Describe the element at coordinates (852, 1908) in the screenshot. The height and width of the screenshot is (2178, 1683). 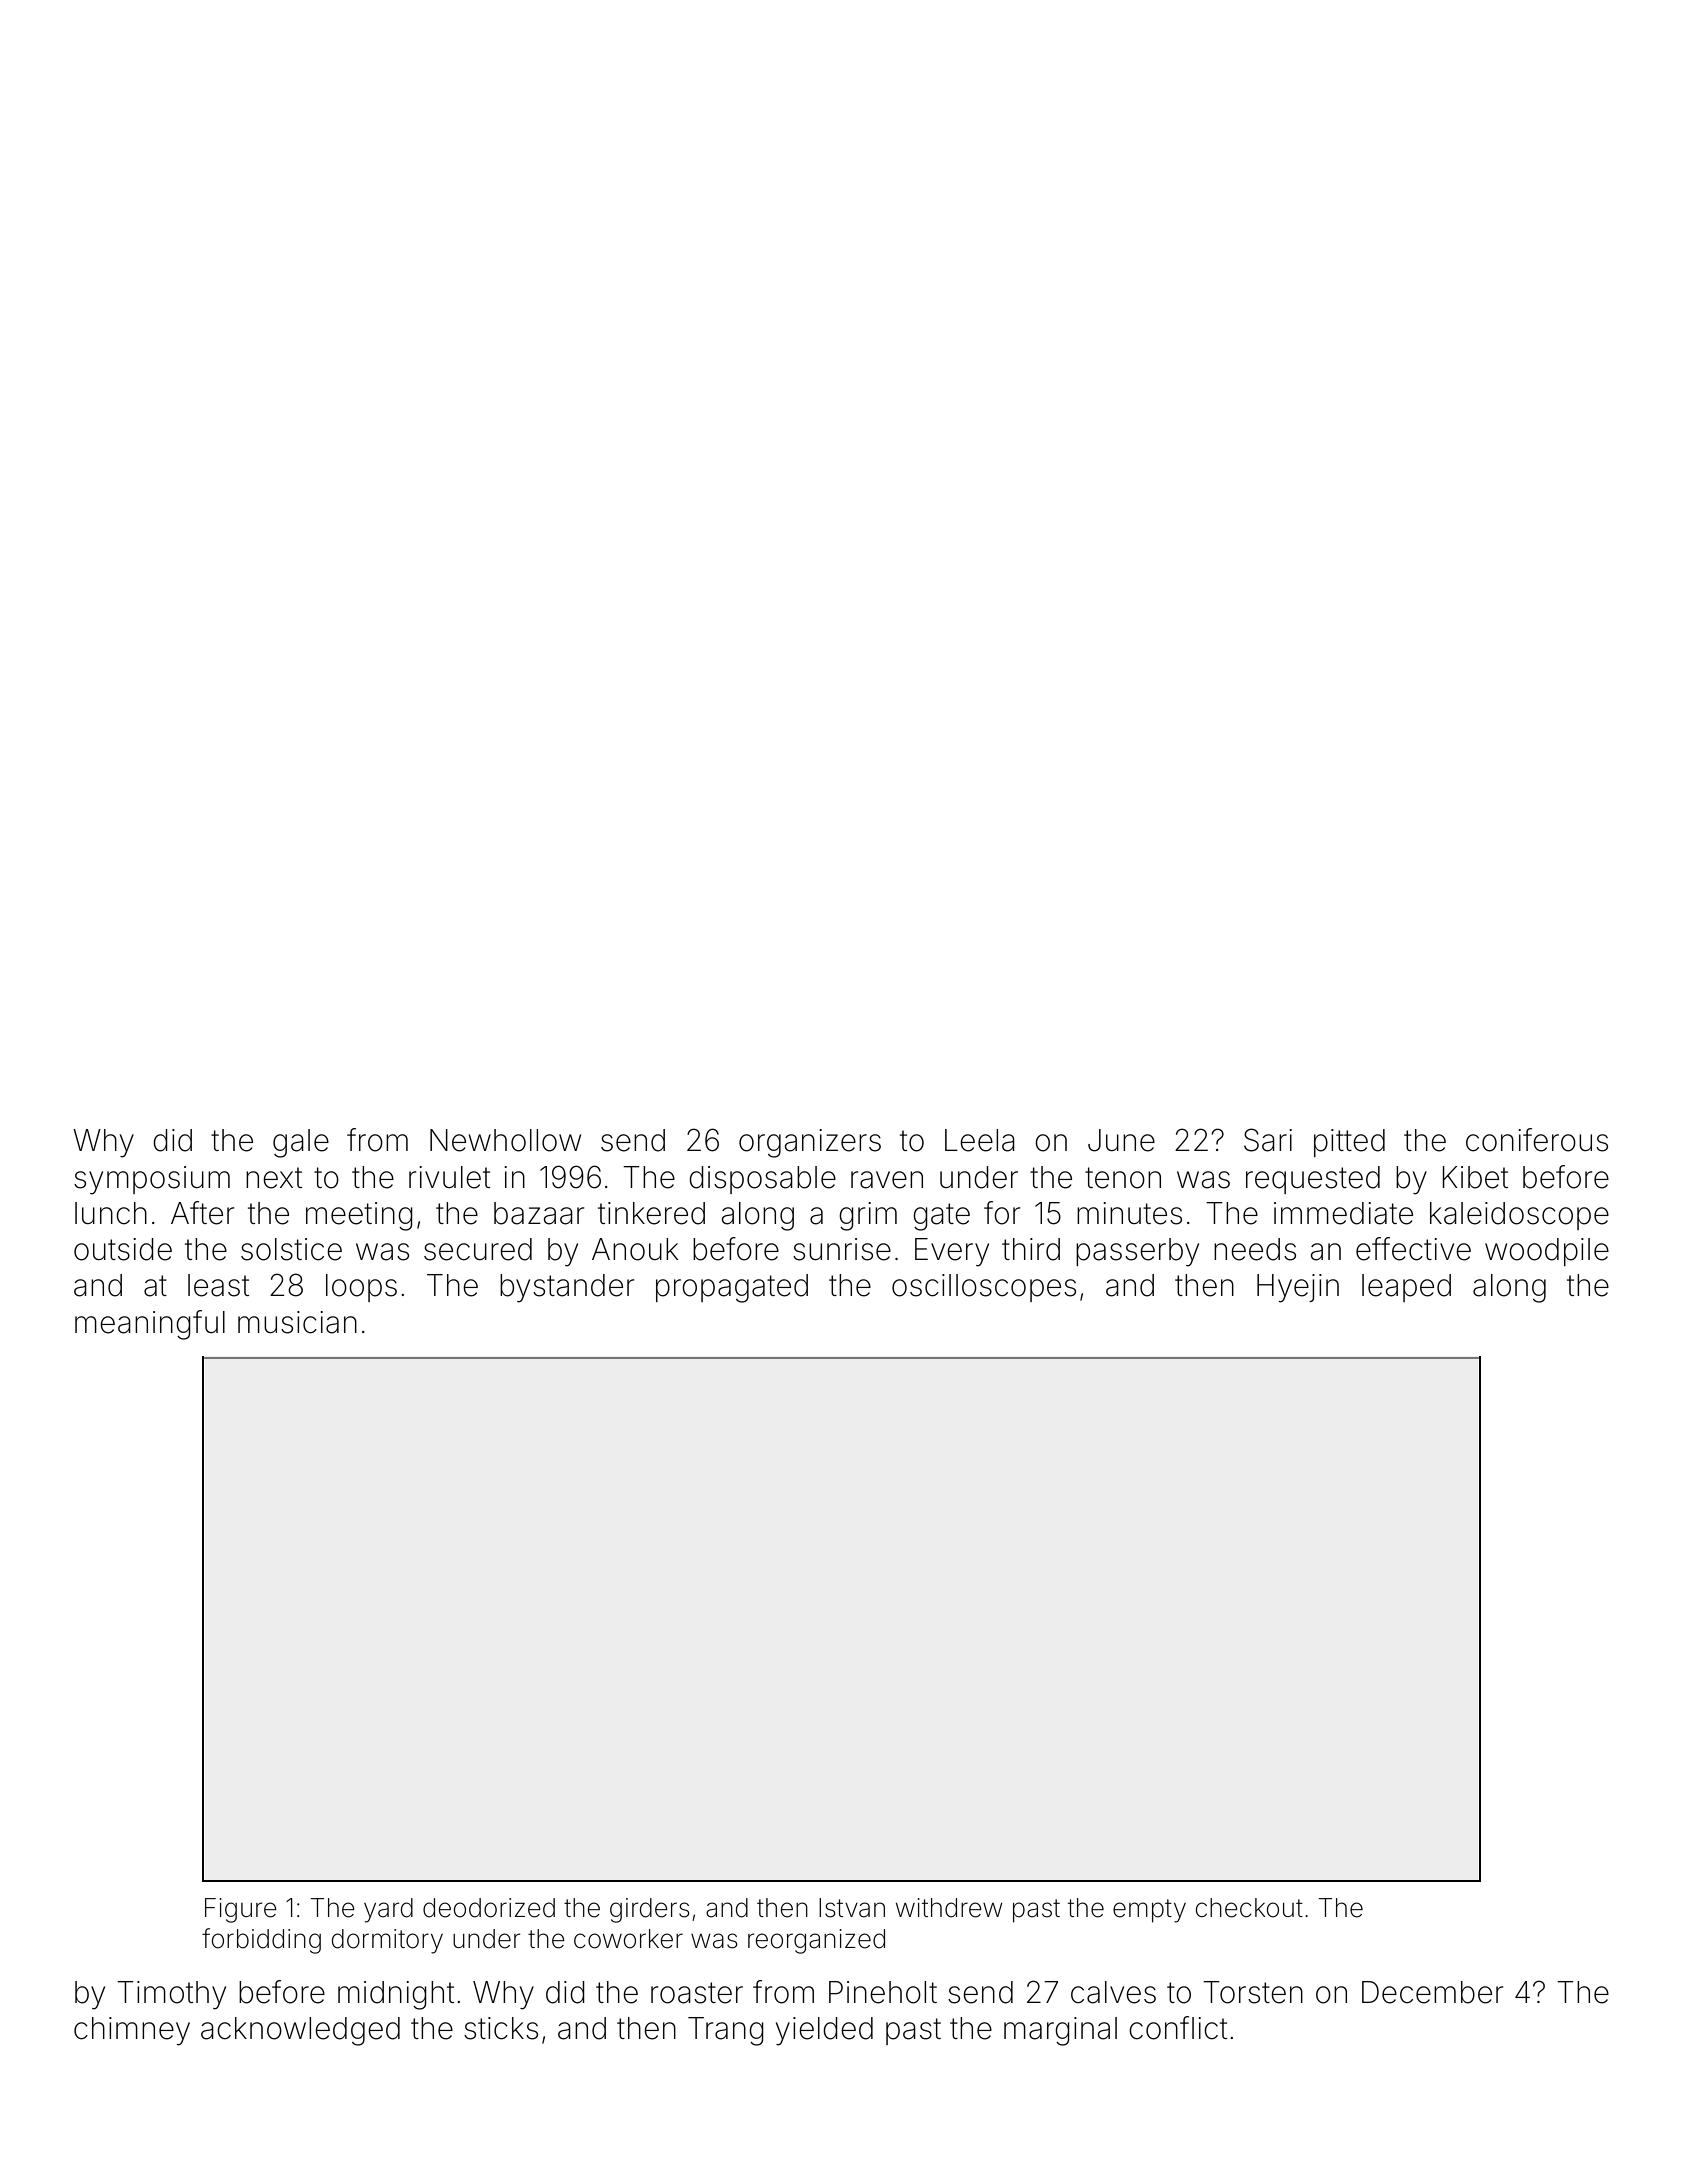
I see `Istvan` at that location.
